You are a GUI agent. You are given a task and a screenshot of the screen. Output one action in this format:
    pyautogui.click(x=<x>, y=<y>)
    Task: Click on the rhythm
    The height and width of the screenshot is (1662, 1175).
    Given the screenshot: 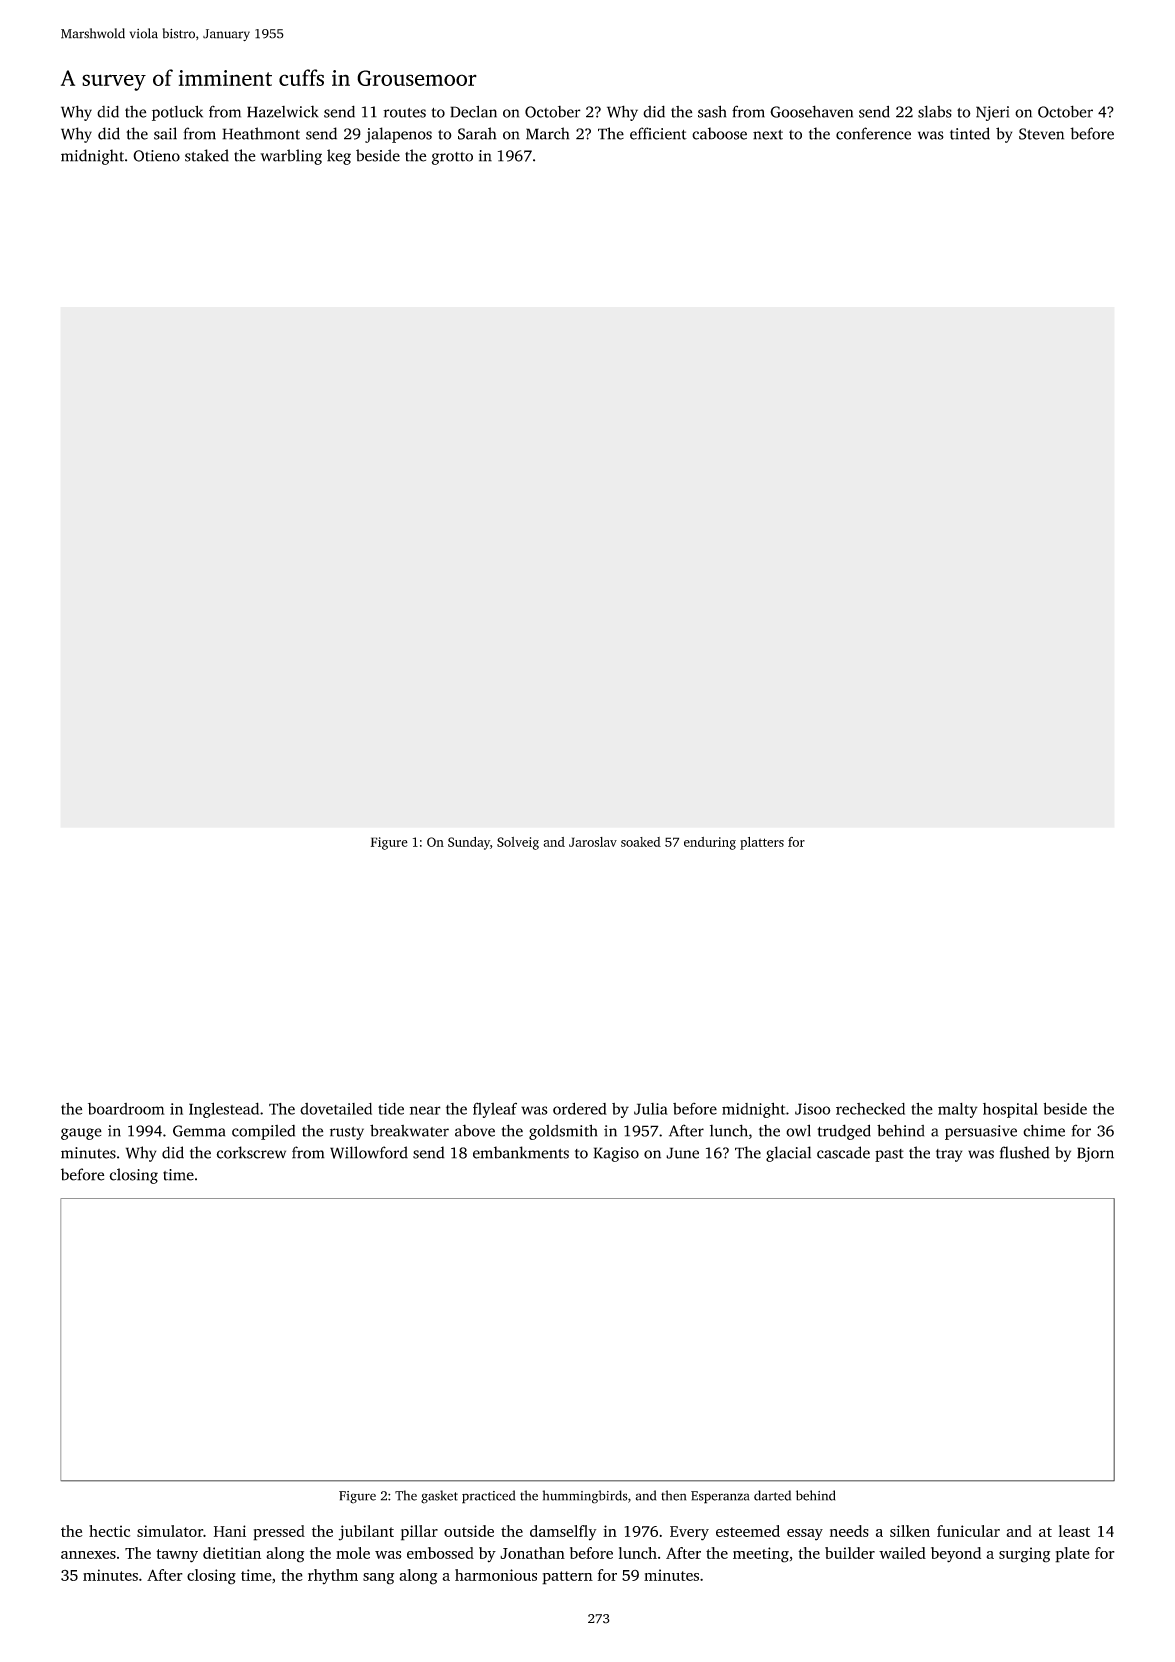 What is the action you would take?
    pyautogui.click(x=333, y=1577)
